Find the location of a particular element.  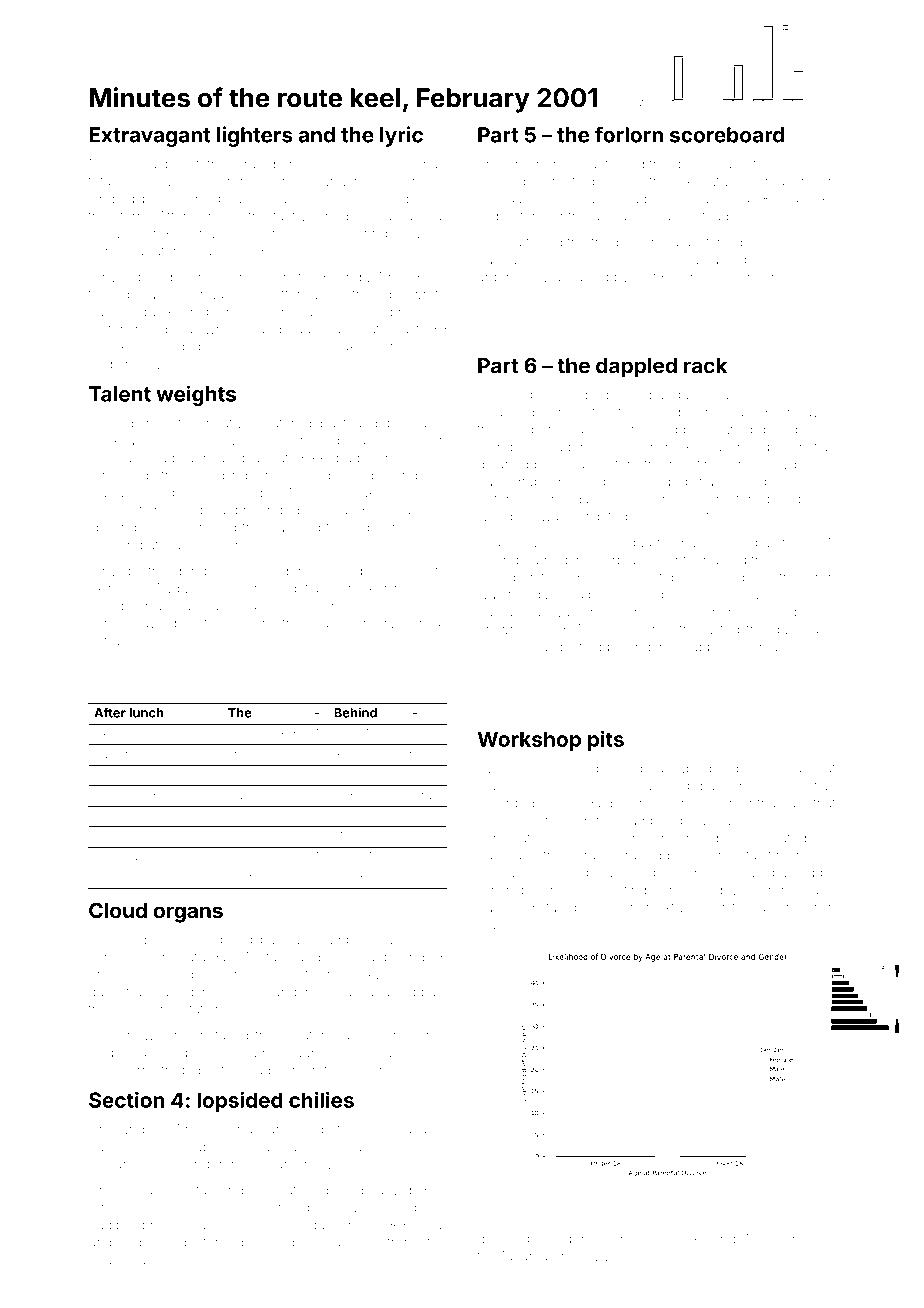

assigned is located at coordinates (158, 755).
